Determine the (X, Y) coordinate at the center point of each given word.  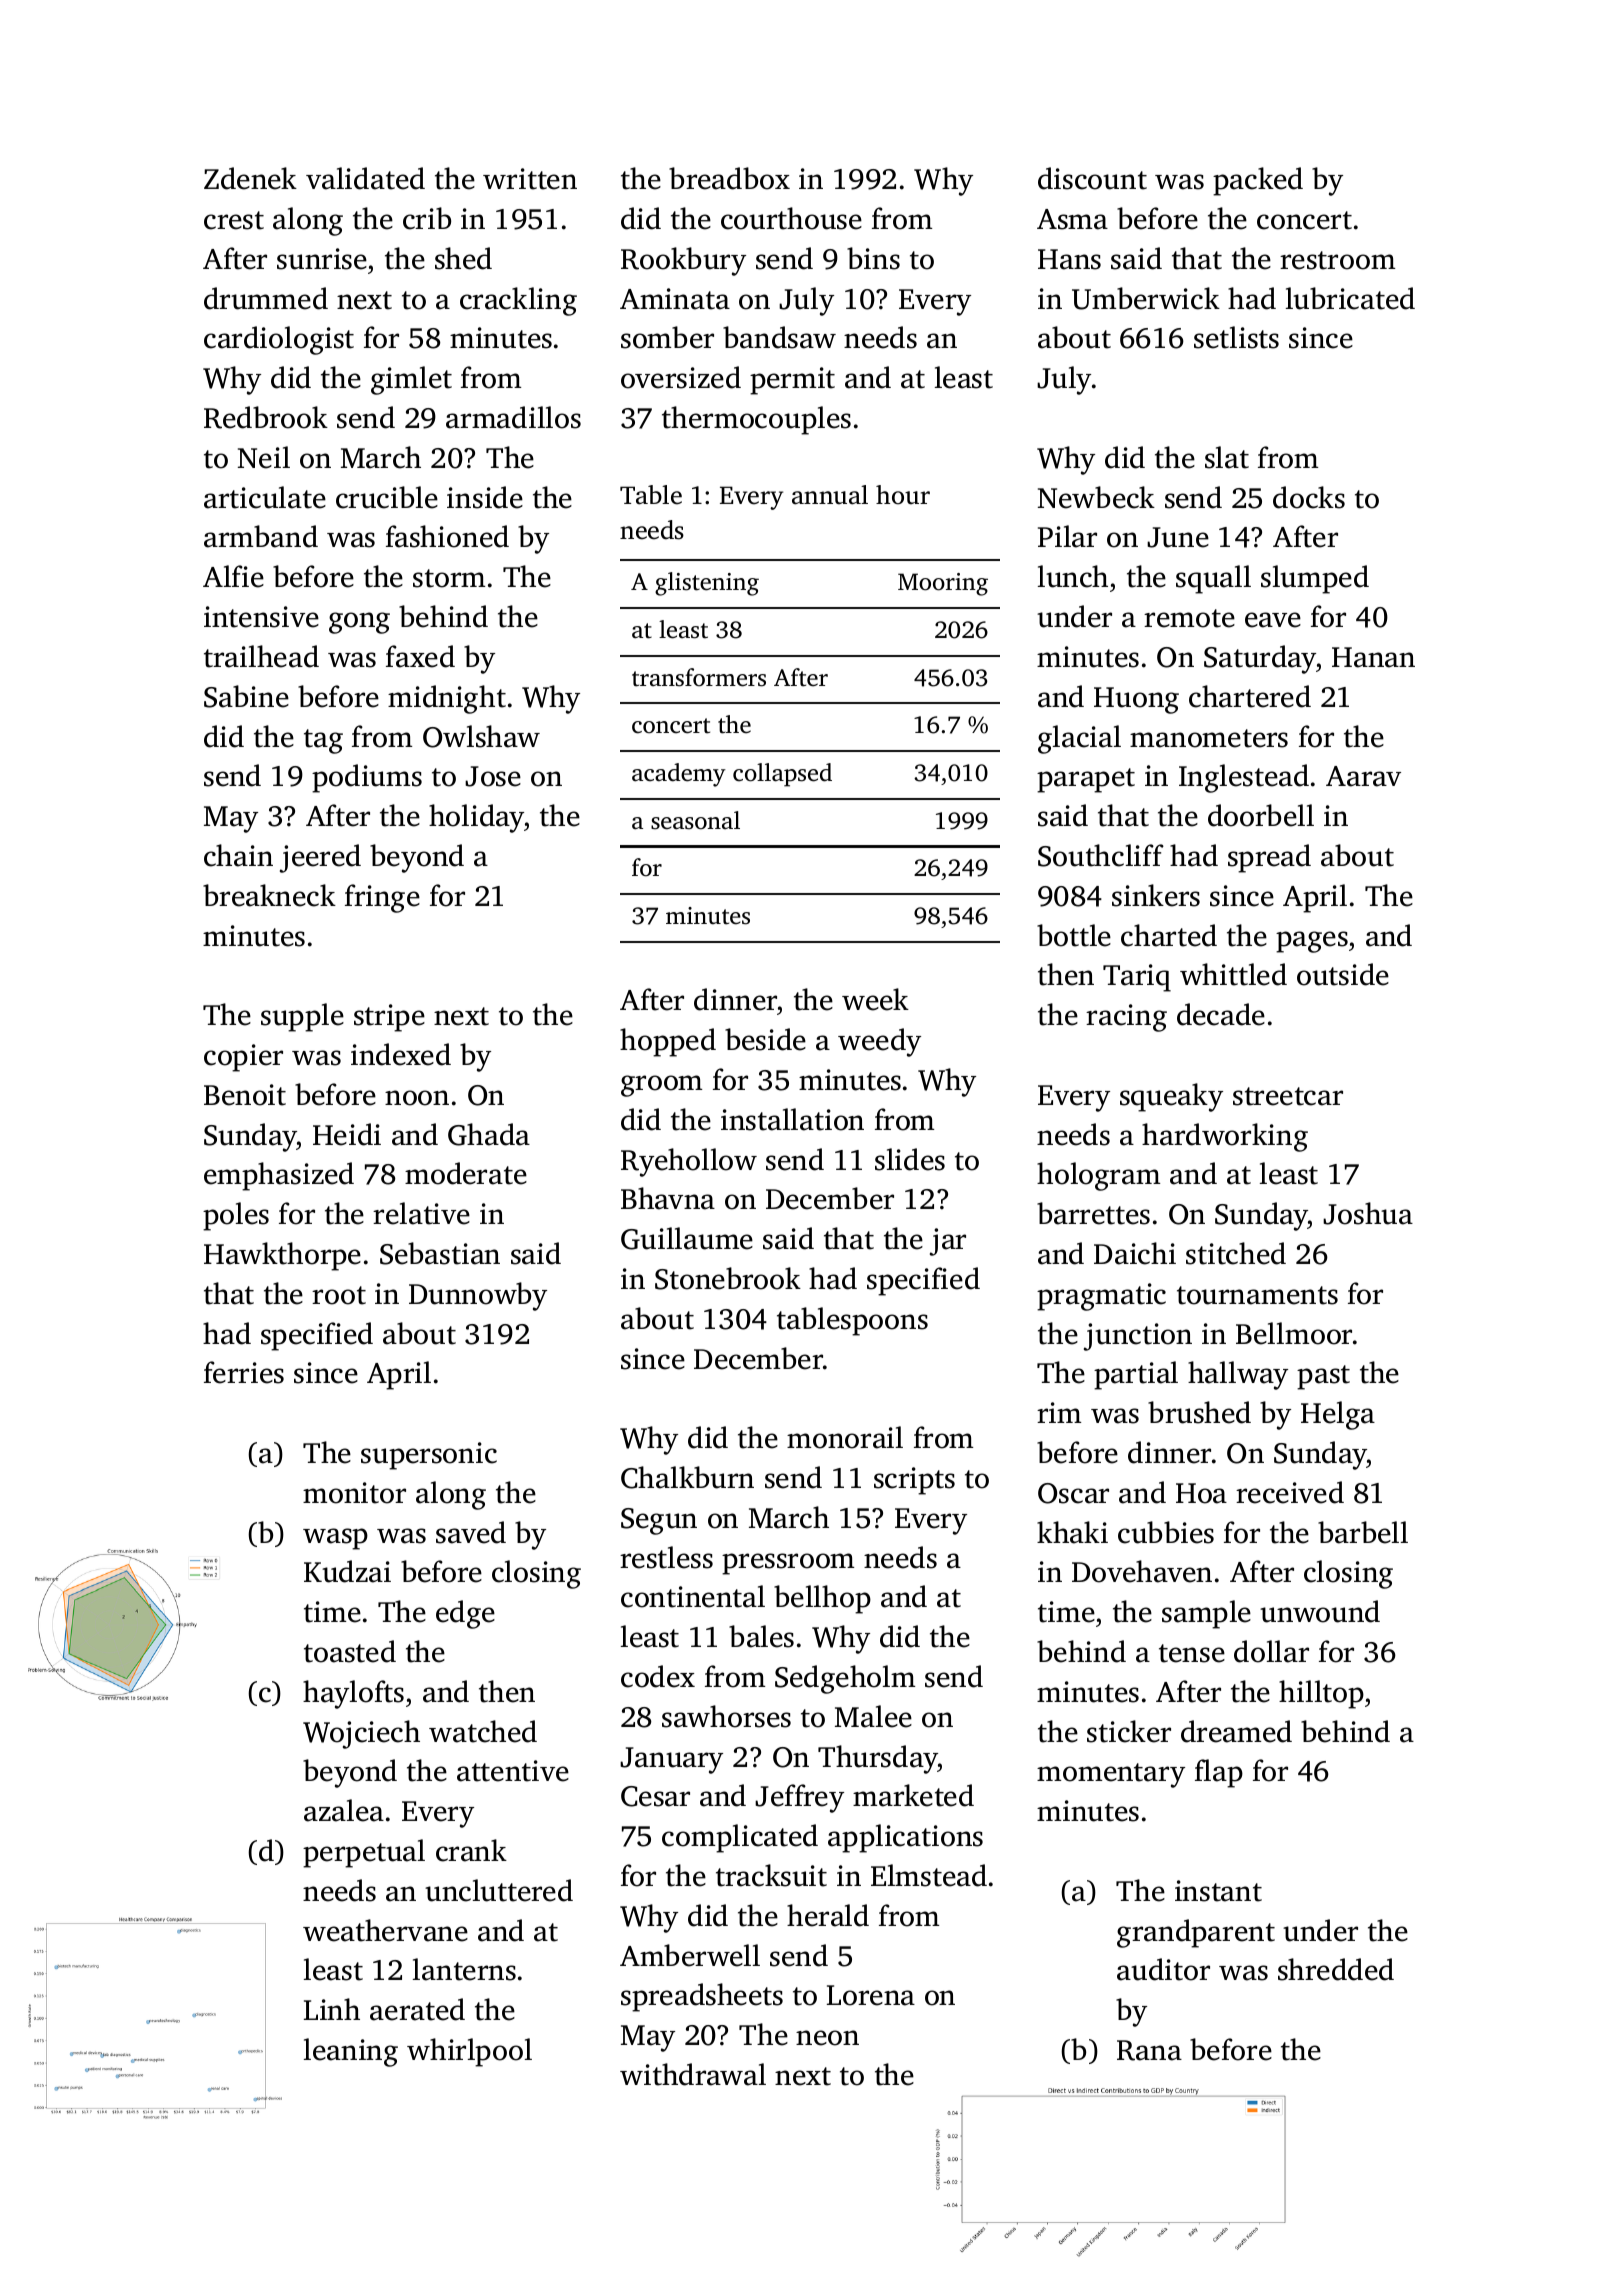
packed (1258, 181)
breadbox (729, 178)
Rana (1149, 2050)
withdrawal (693, 2074)
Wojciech (361, 1734)
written (530, 179)
